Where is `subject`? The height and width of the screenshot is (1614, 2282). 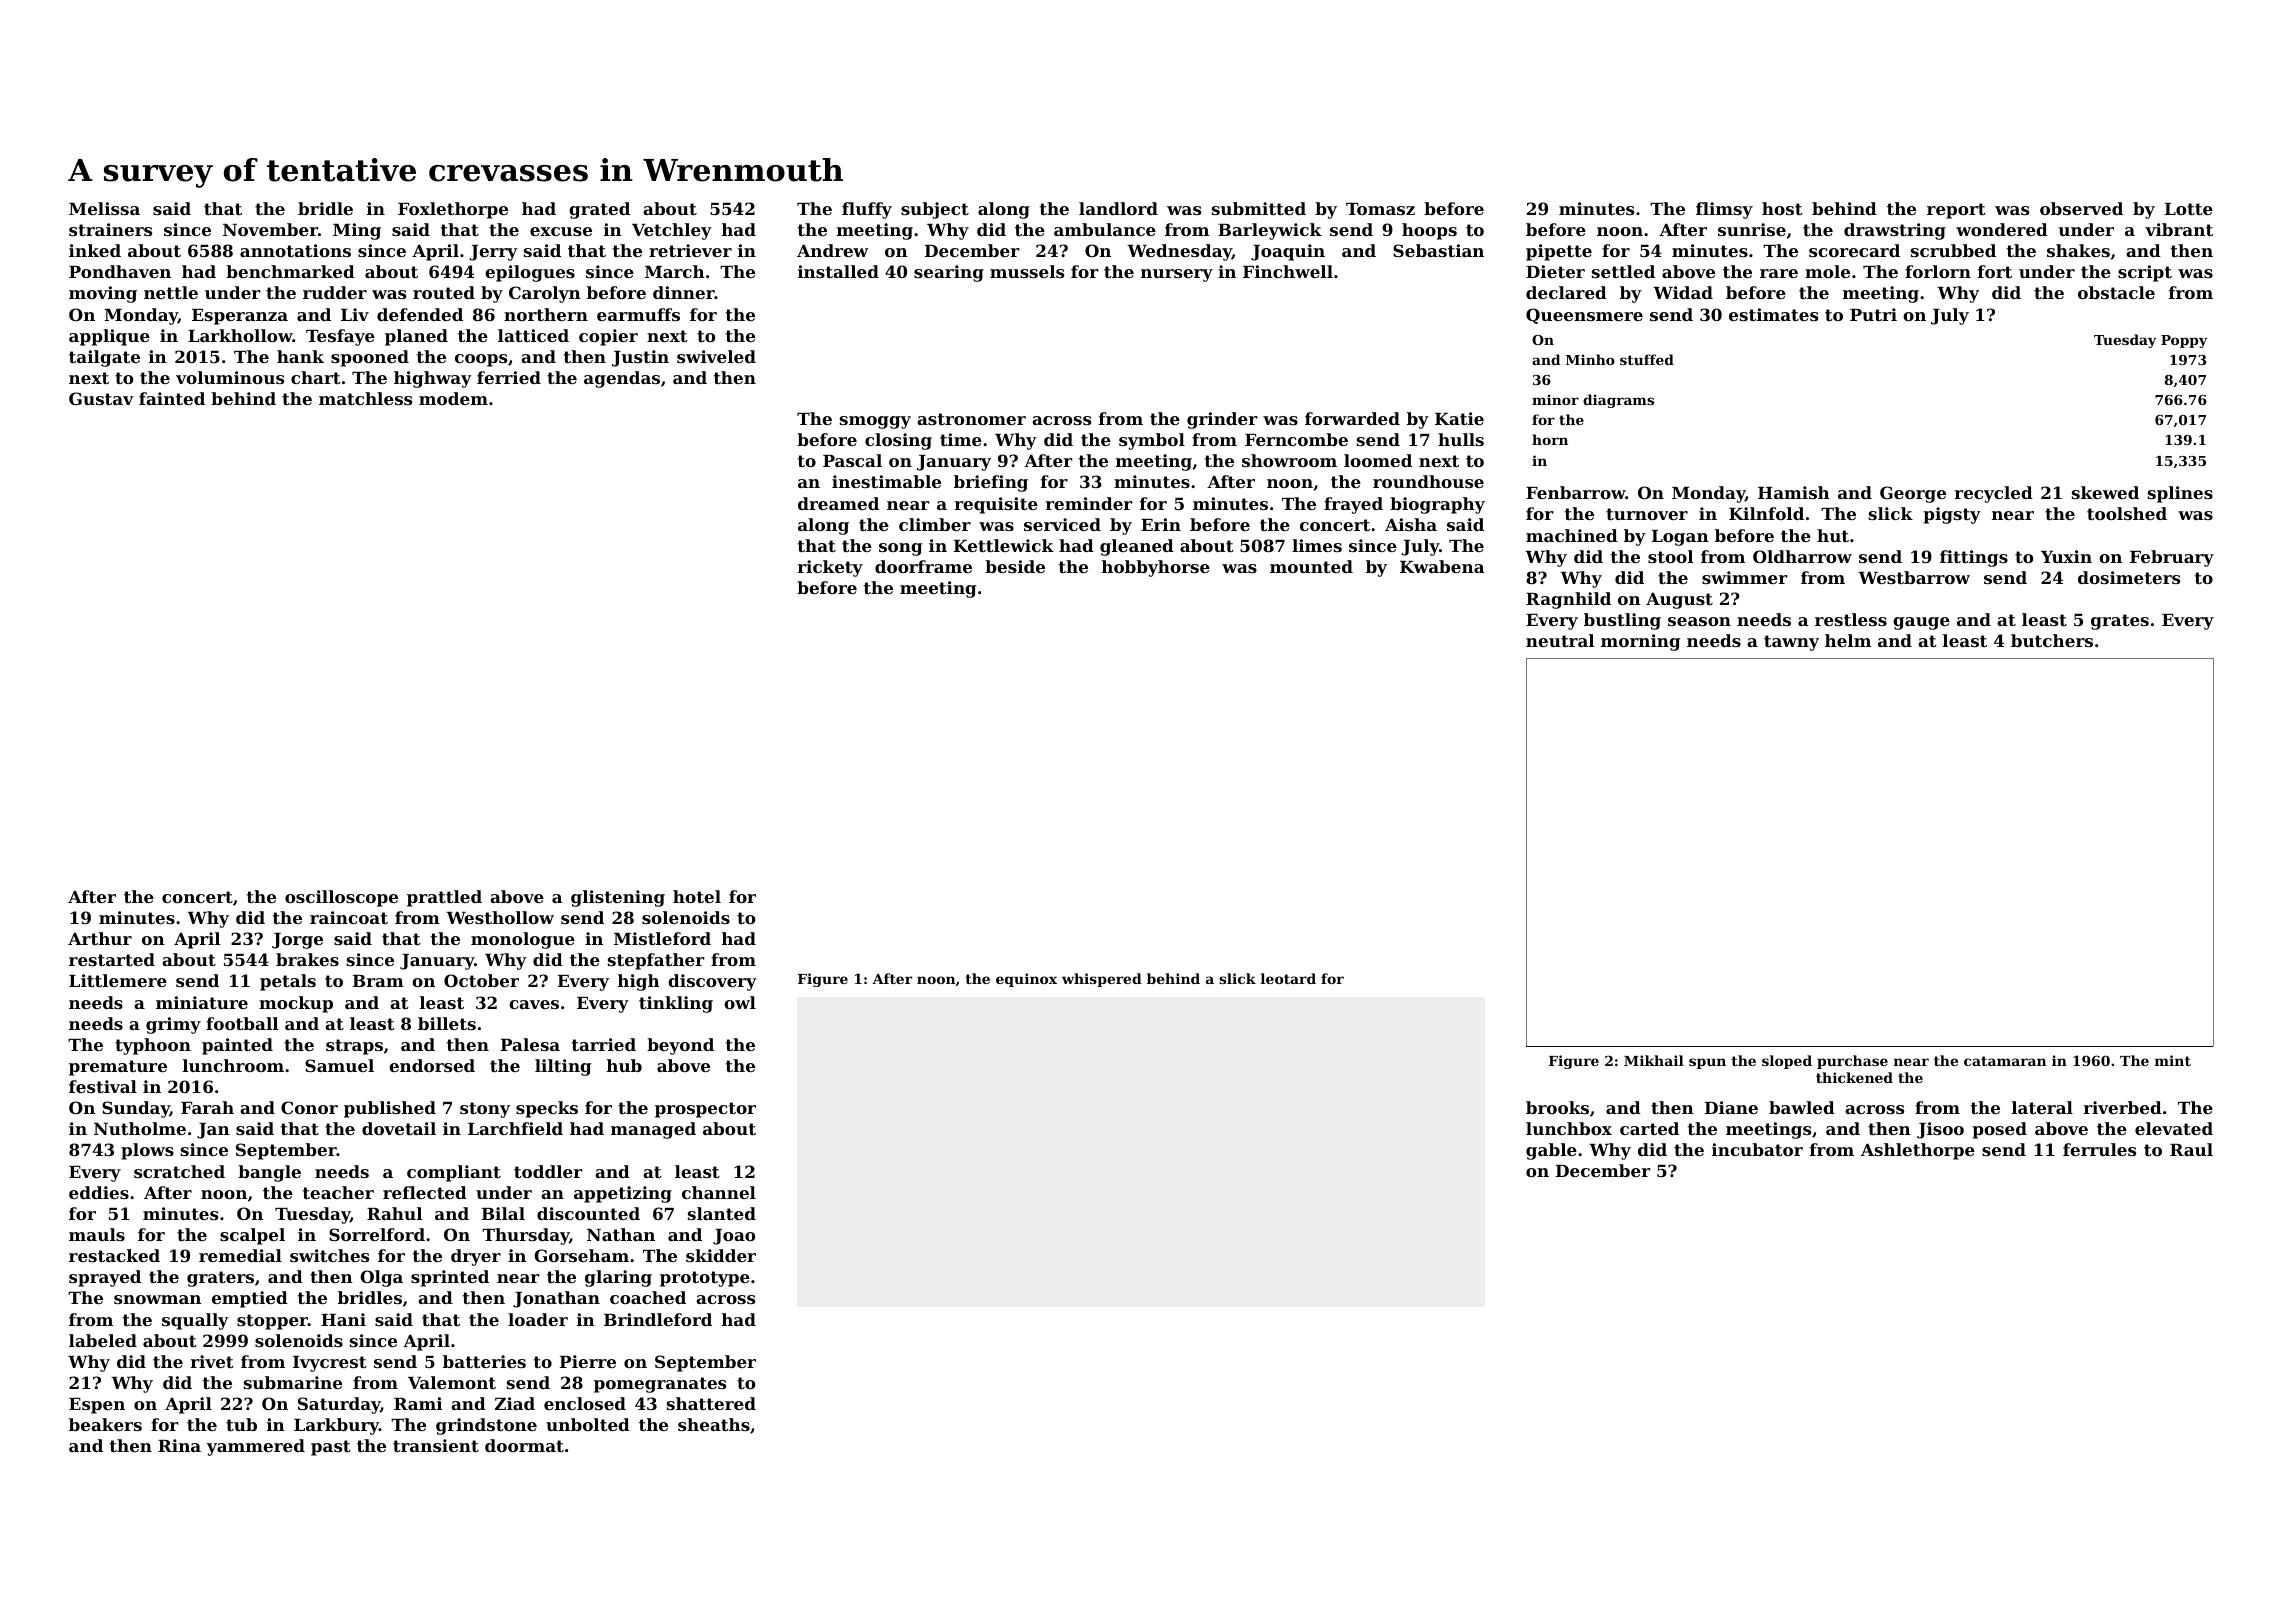 subject is located at coordinates (935, 210).
